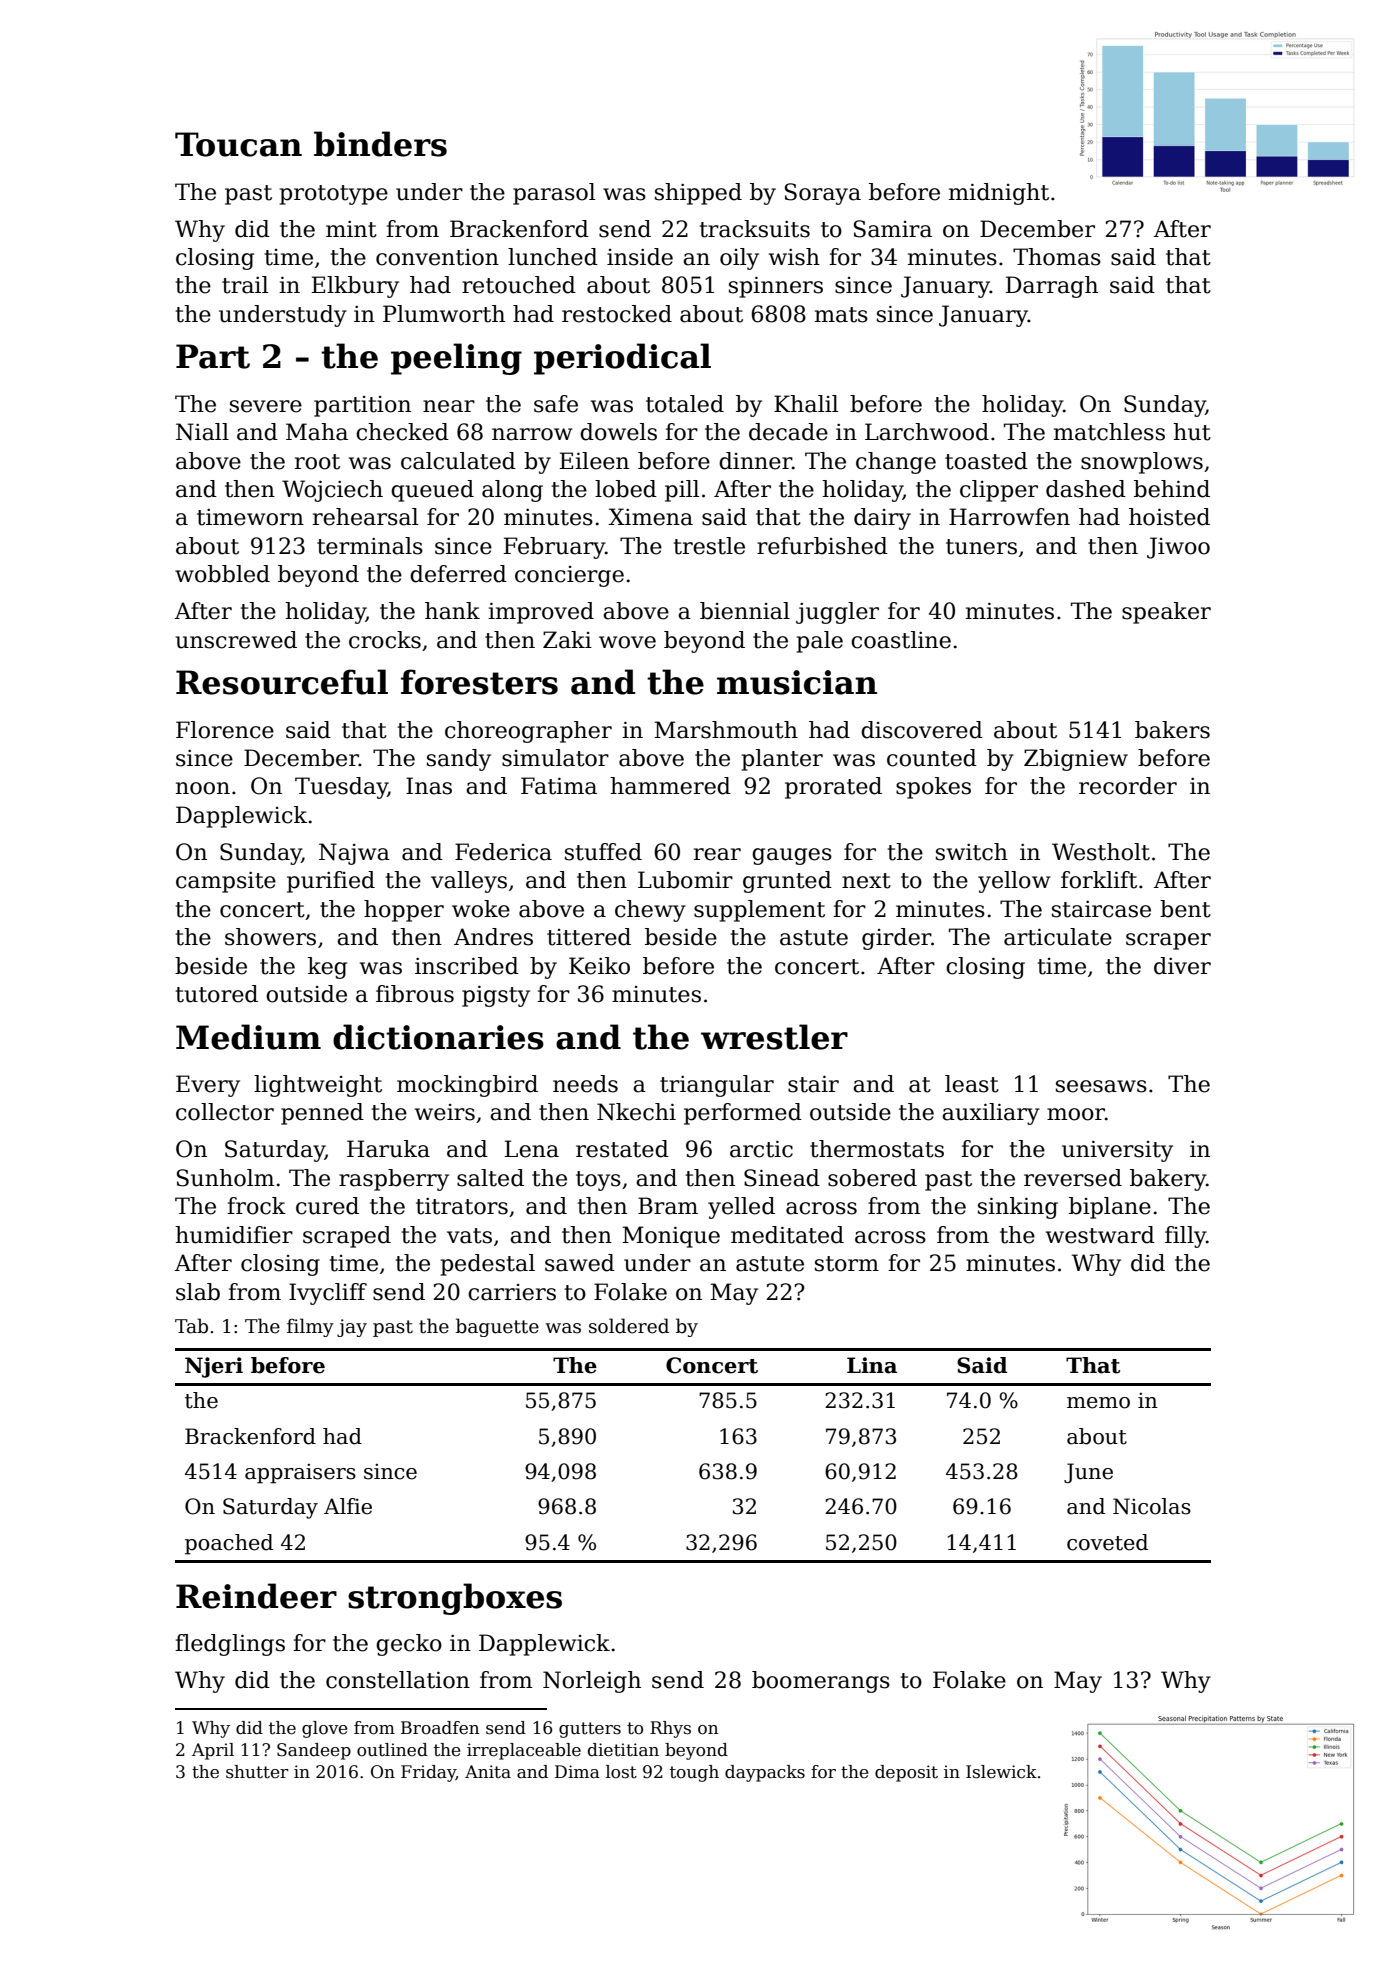 Image resolution: width=1386 pixels, height=1969 pixels. I want to click on memo, so click(1098, 1403).
